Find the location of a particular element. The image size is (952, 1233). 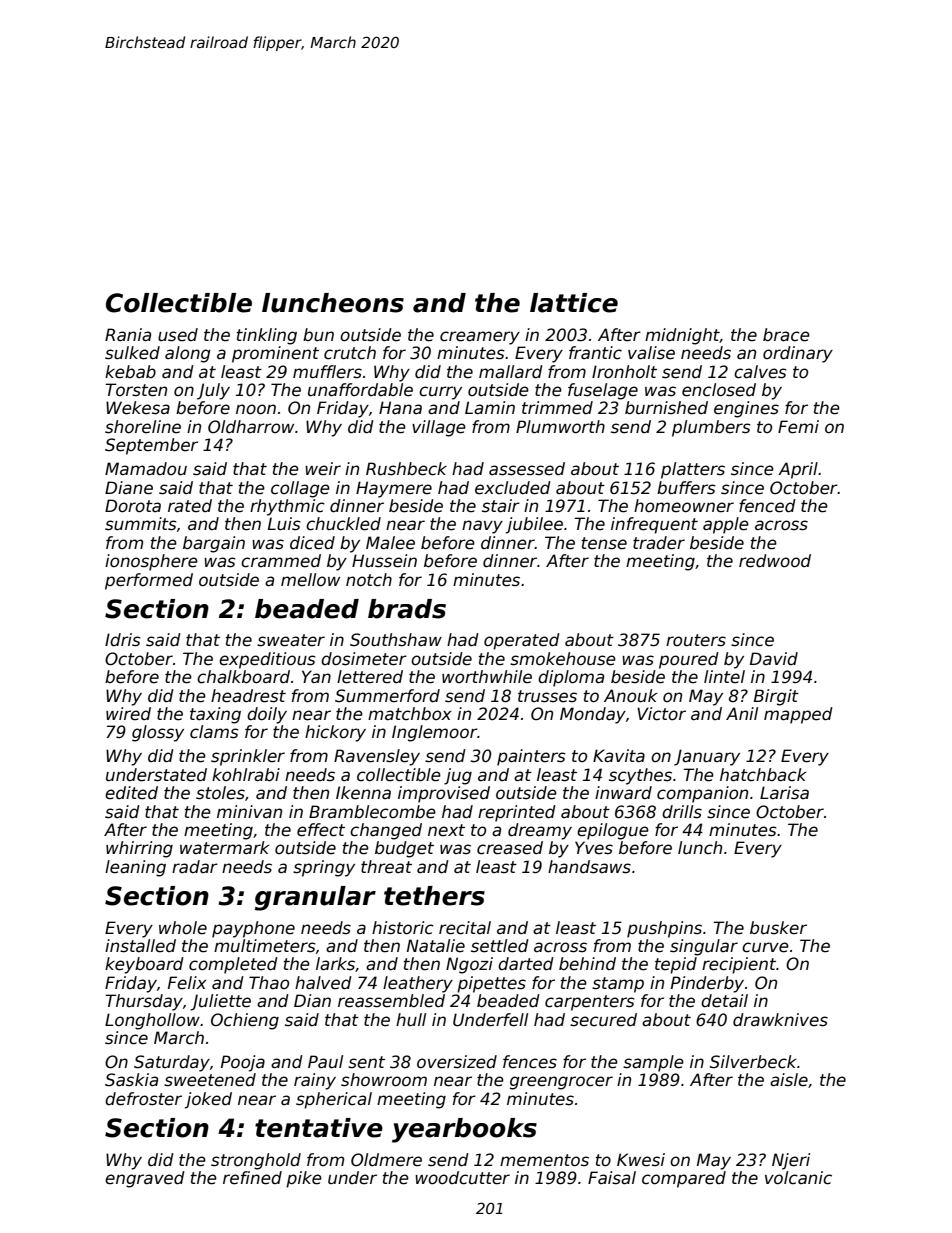

historic is located at coordinates (403, 928).
